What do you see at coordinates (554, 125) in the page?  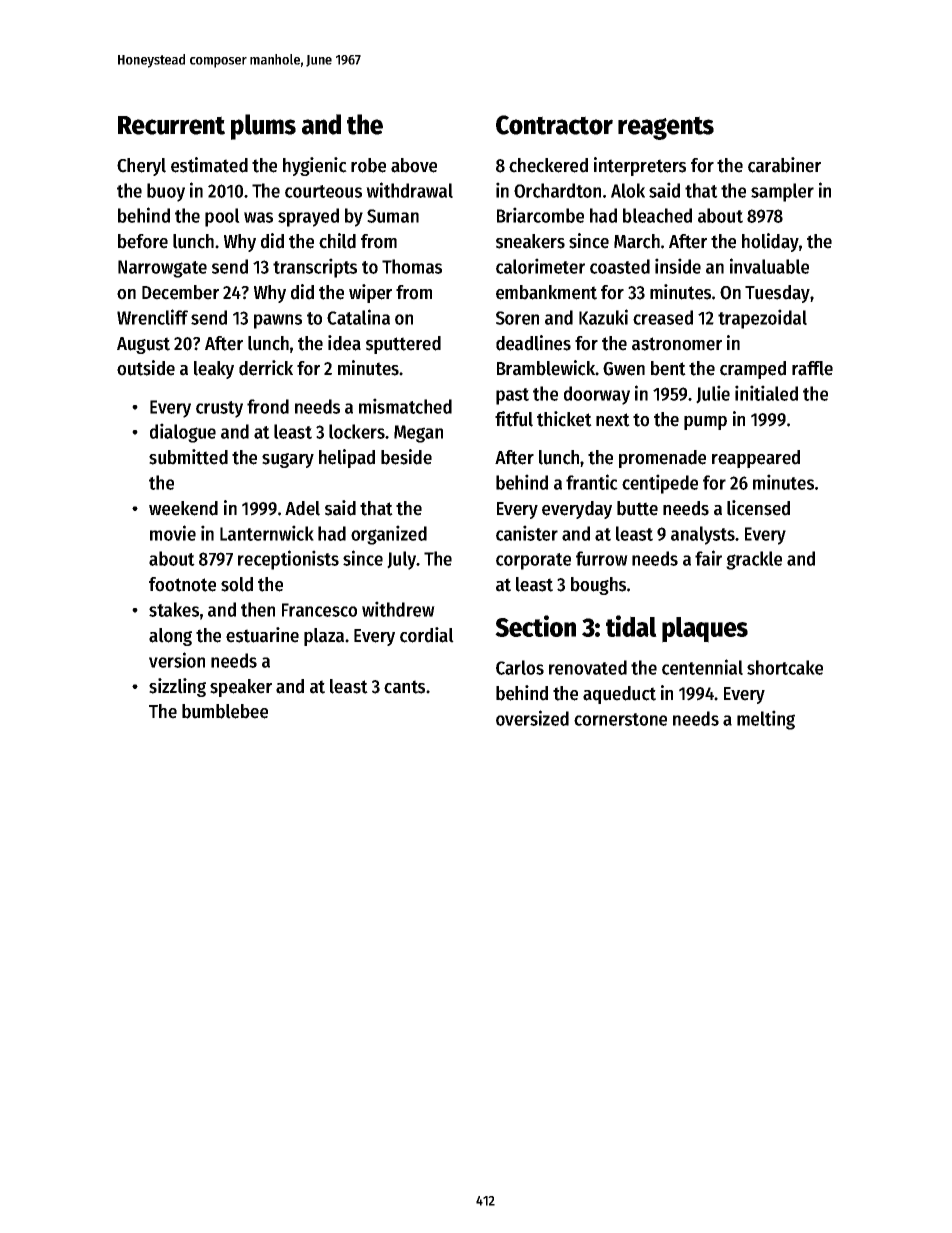 I see `Contractor` at bounding box center [554, 125].
